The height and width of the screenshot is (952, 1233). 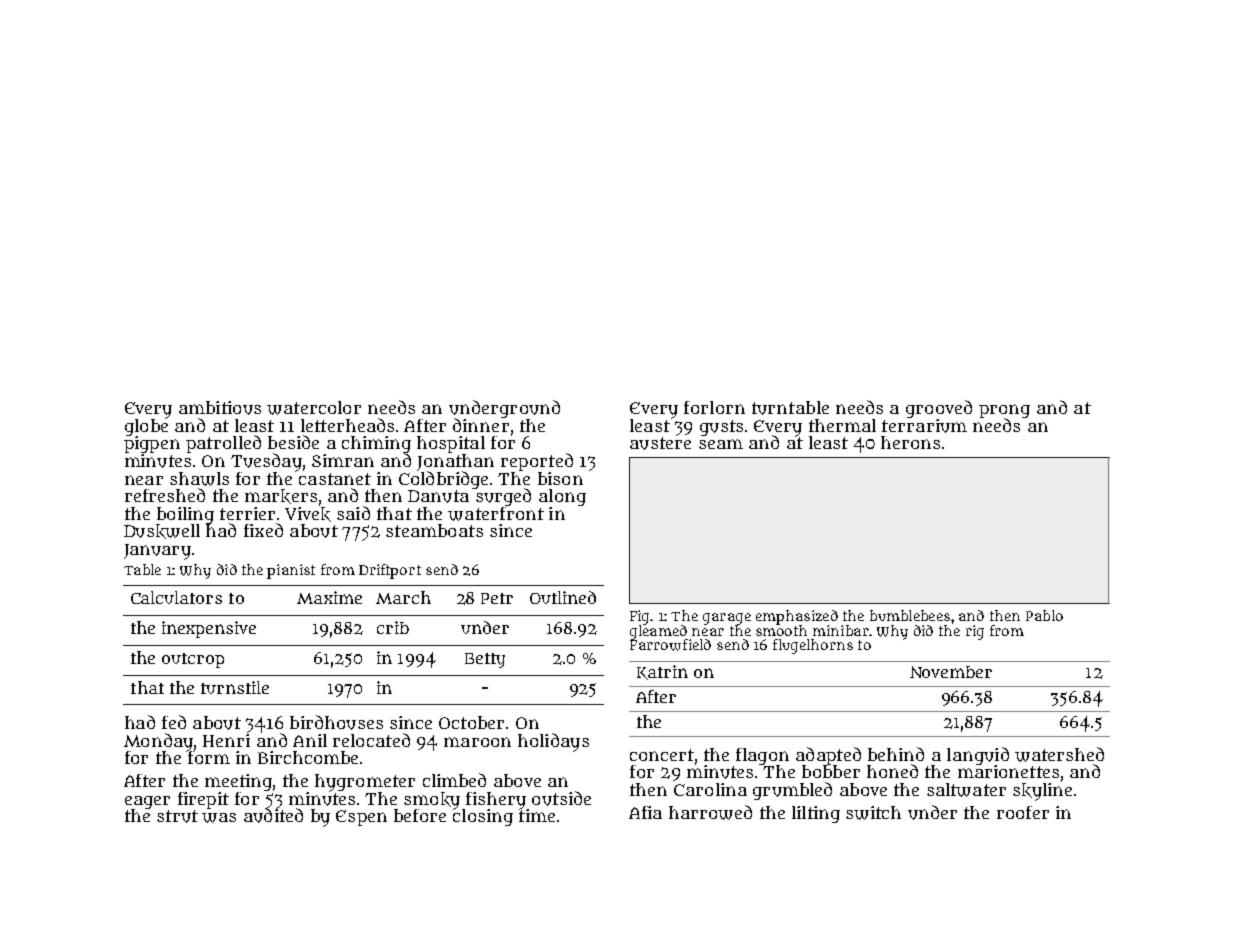 I want to click on fed, so click(x=174, y=722).
